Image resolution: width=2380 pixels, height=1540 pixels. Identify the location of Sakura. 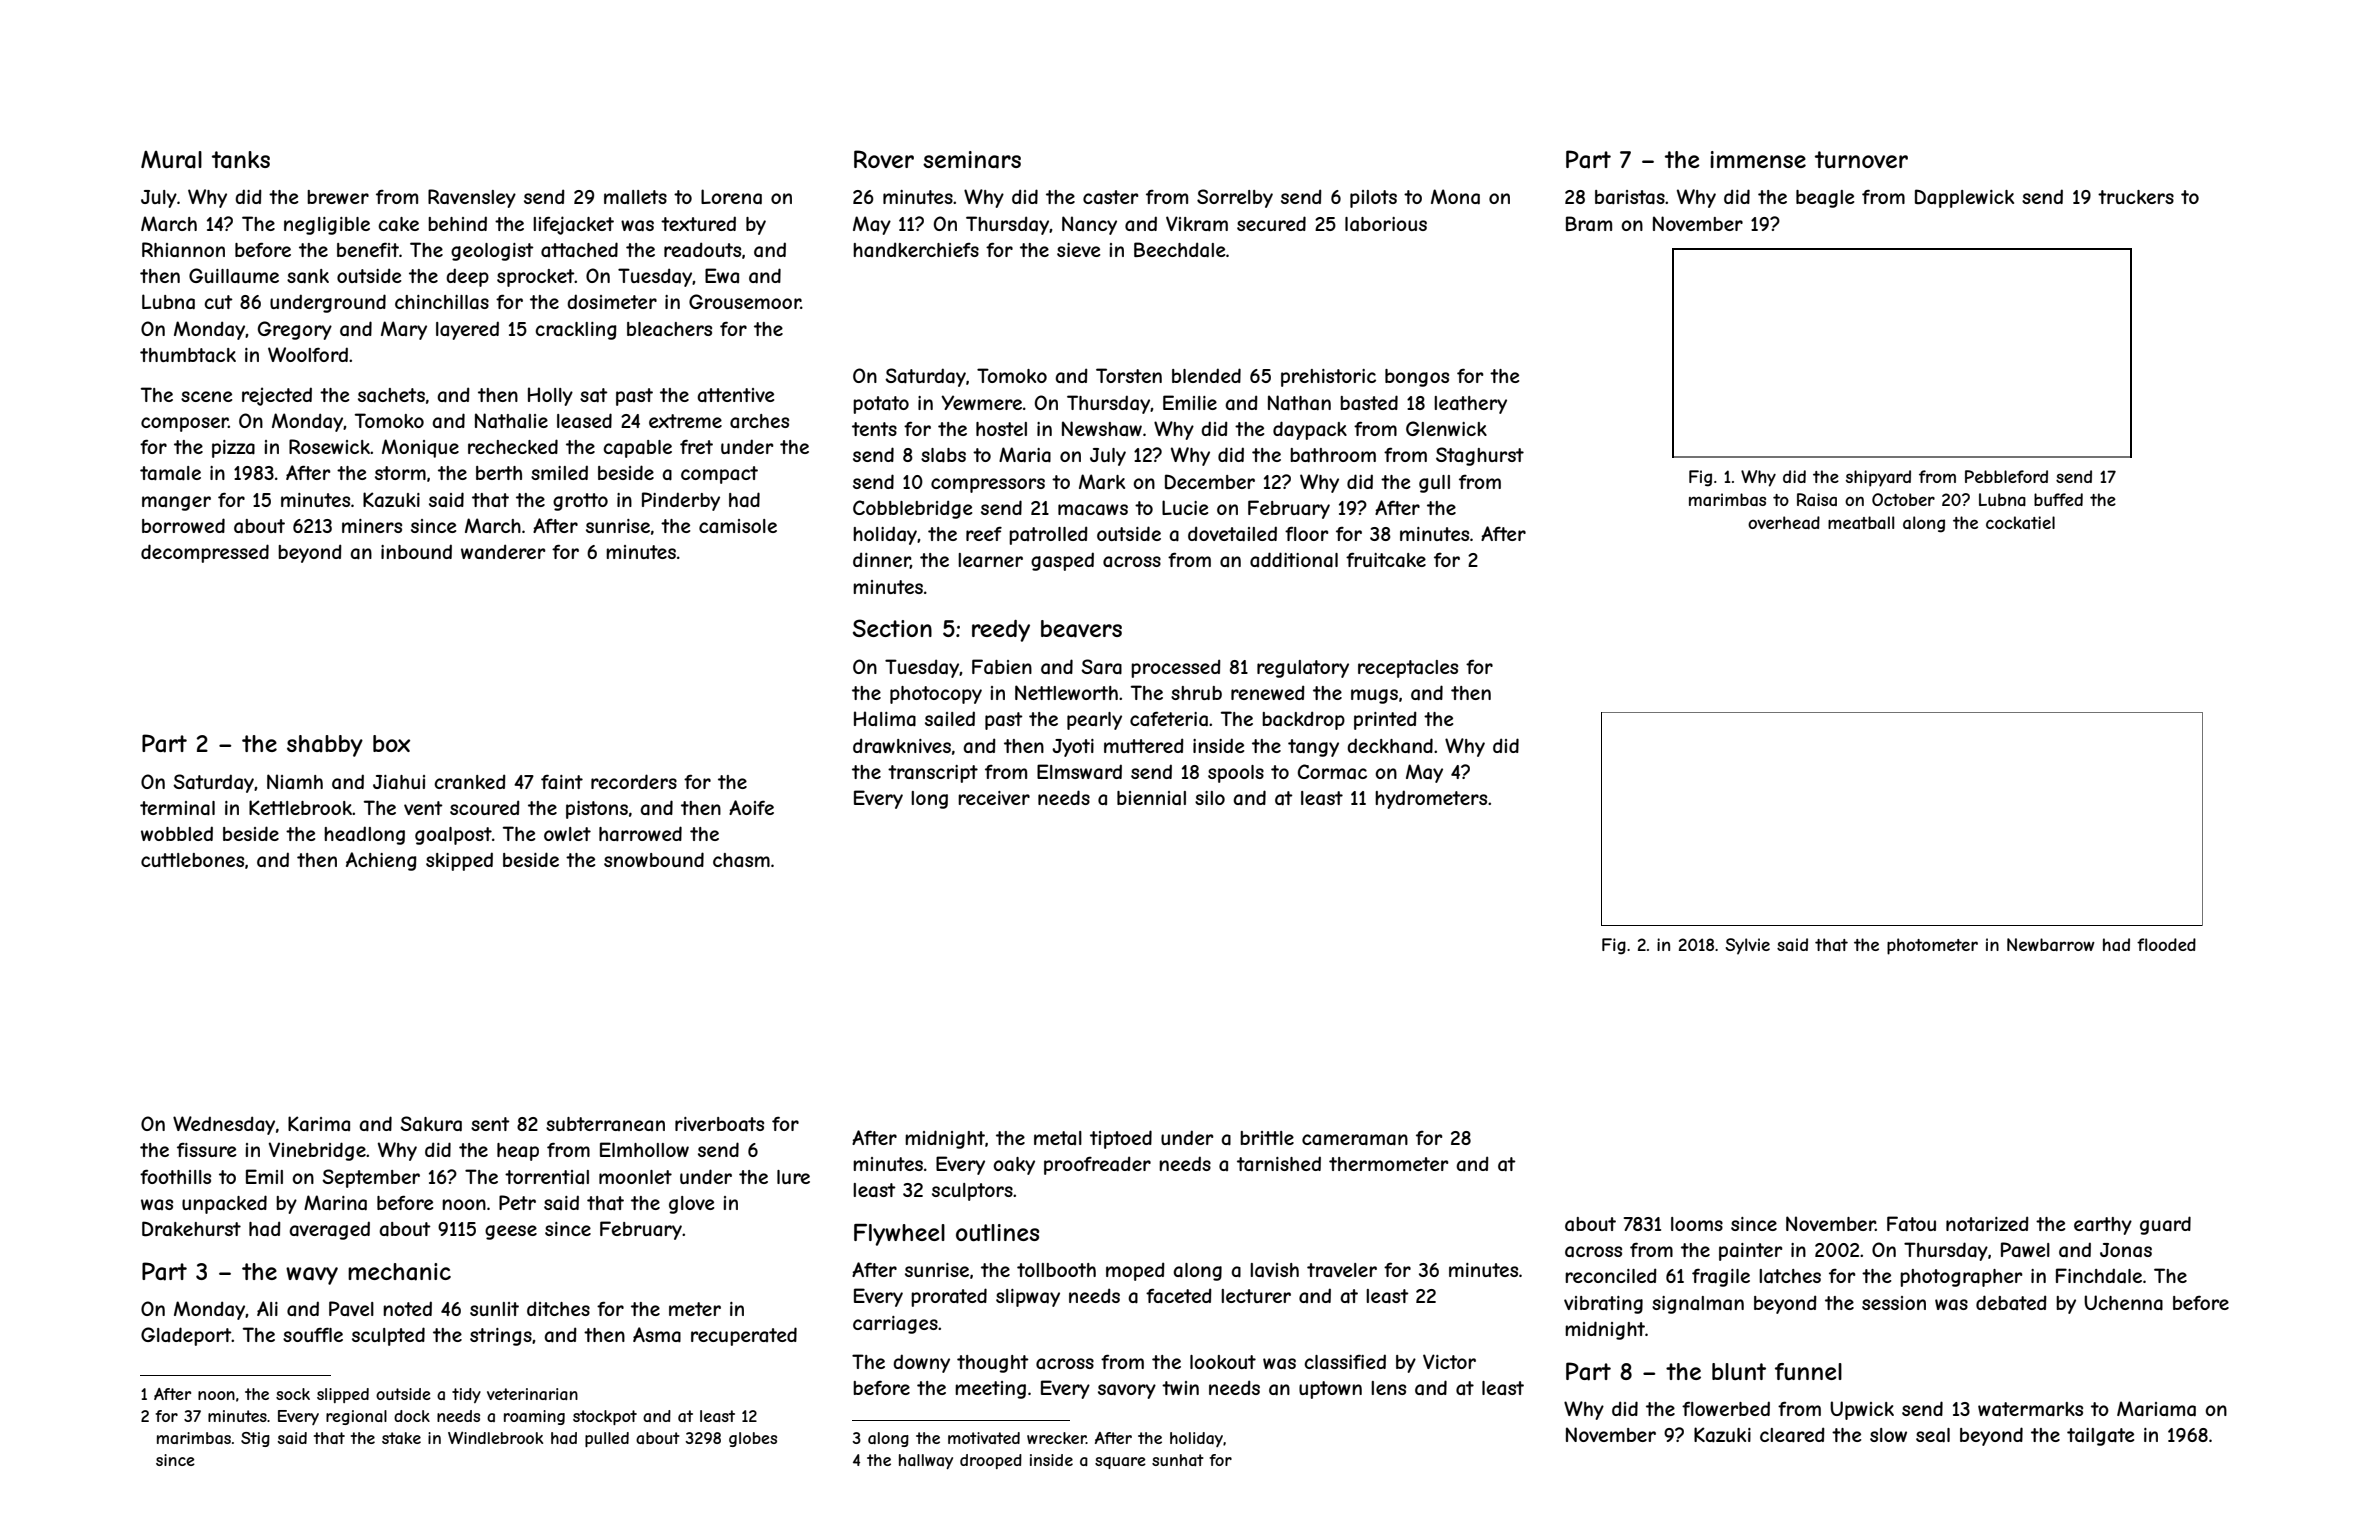
(431, 1124).
